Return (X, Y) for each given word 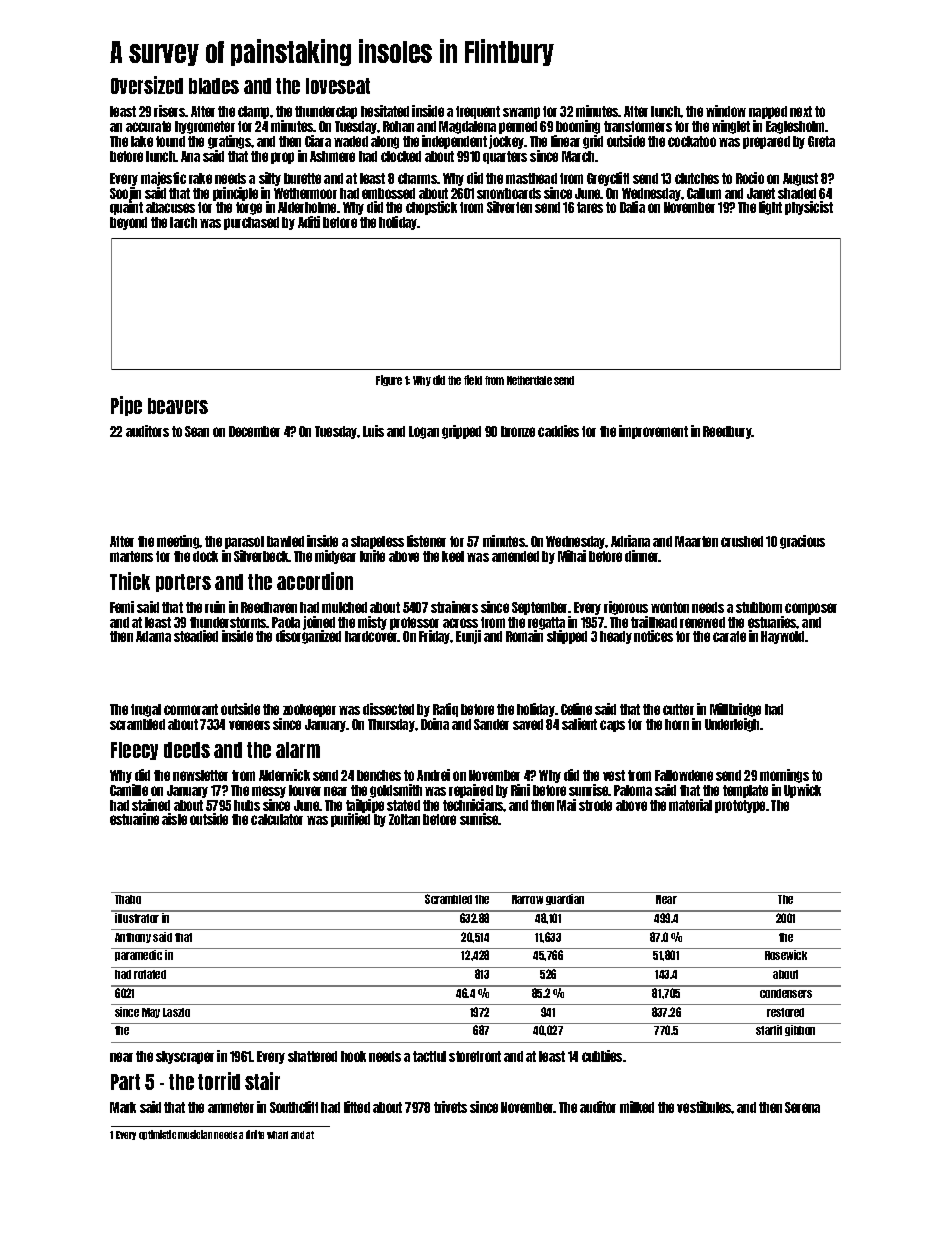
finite (255, 1134)
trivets (450, 1107)
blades (214, 86)
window (726, 111)
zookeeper (309, 710)
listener (426, 541)
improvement (653, 432)
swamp (521, 113)
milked (637, 1107)
